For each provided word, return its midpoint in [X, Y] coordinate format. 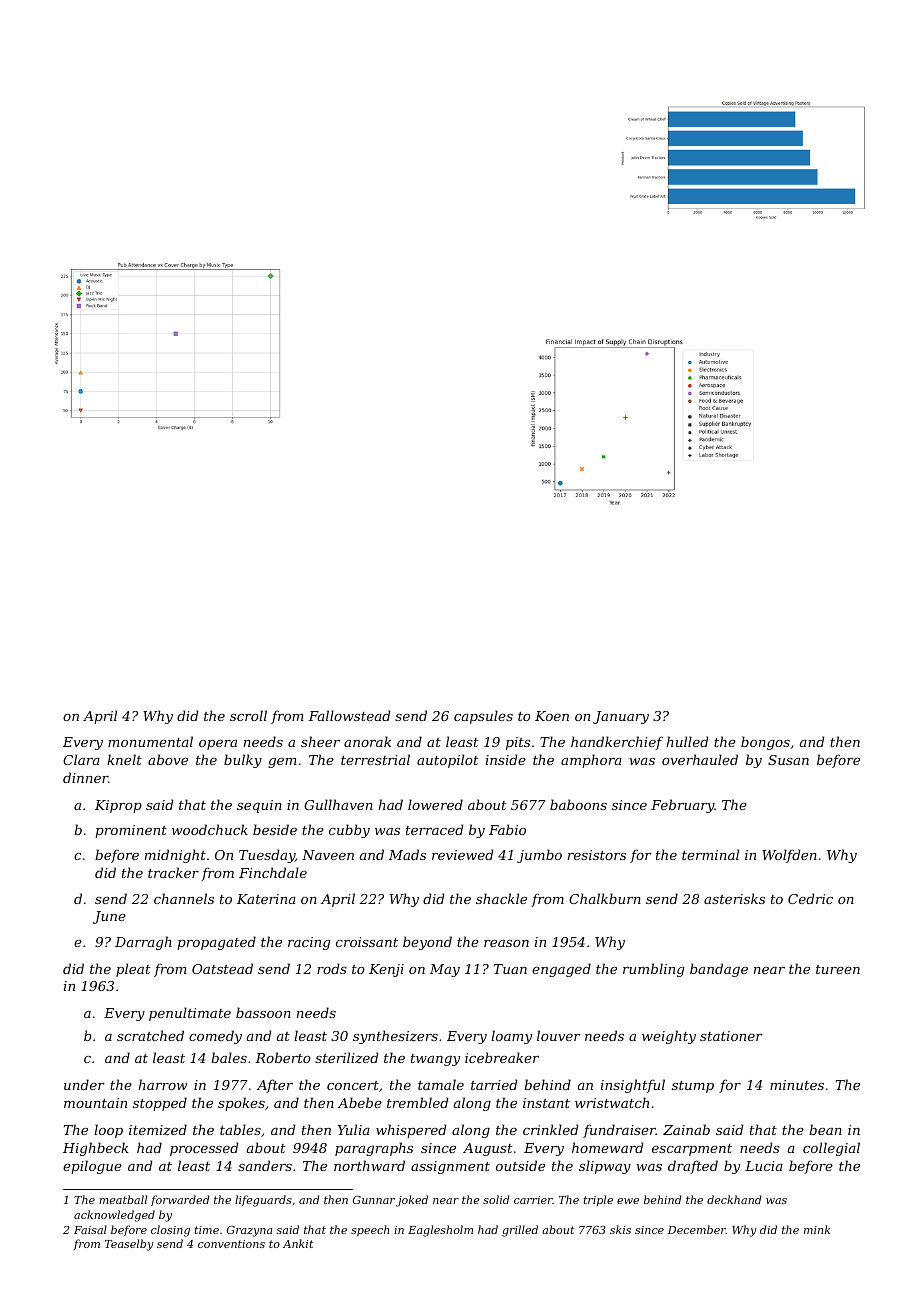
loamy [511, 1037]
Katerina [266, 899]
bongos [765, 743]
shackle [501, 898]
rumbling [653, 970]
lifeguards [263, 1201]
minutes [797, 1085]
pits [518, 743]
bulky [243, 761]
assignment [450, 1167]
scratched [150, 1035]
